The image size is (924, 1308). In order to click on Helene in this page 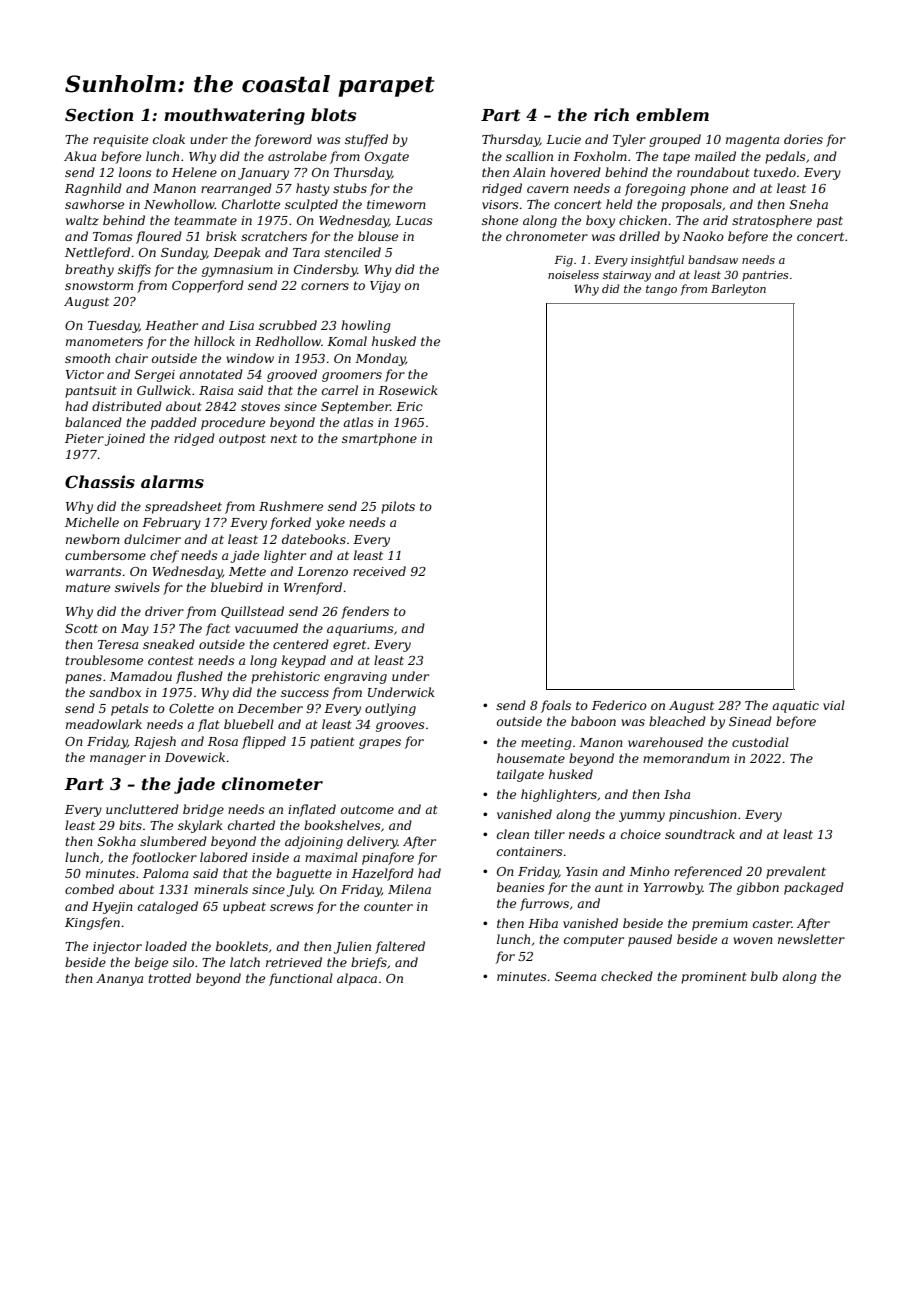, I will do `click(194, 172)`.
